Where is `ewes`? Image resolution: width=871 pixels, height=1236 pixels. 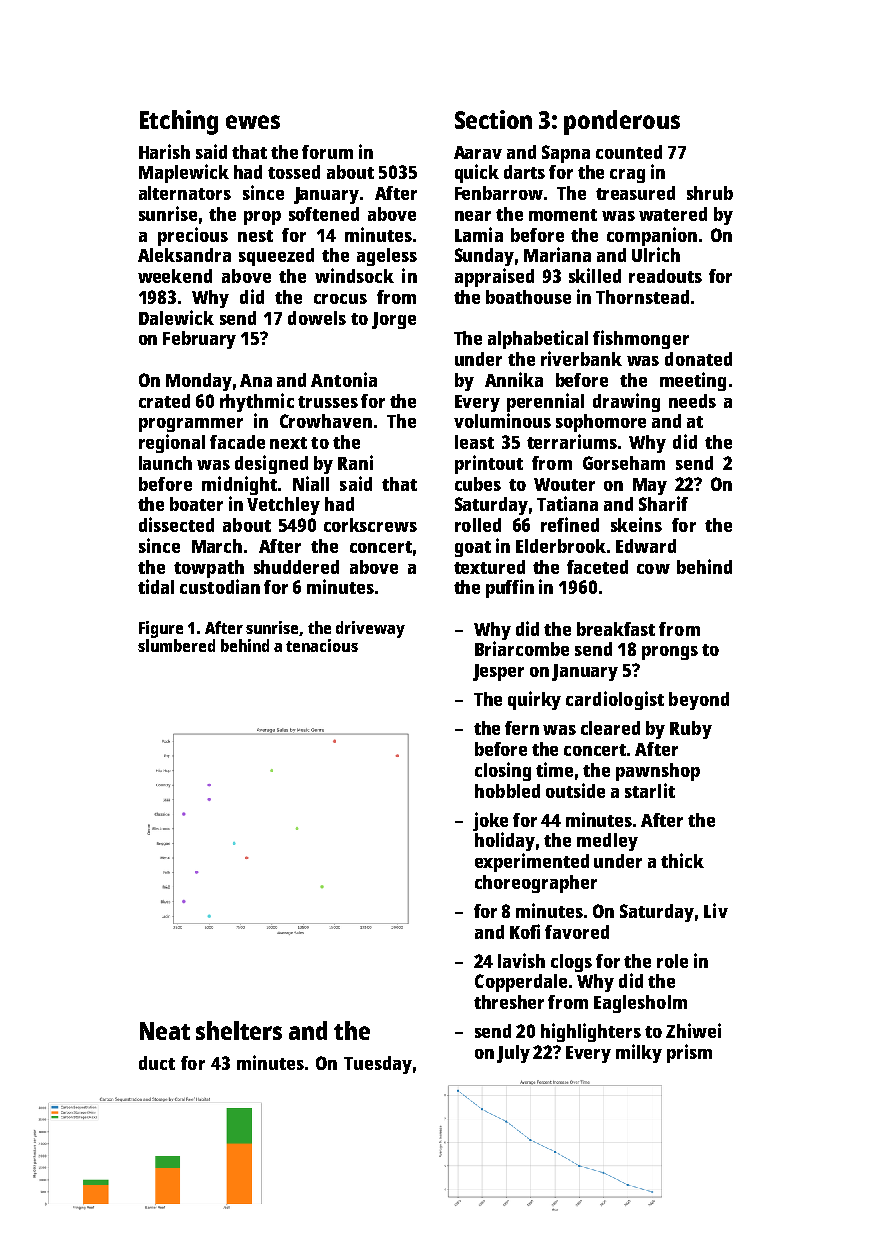
ewes is located at coordinates (253, 122).
